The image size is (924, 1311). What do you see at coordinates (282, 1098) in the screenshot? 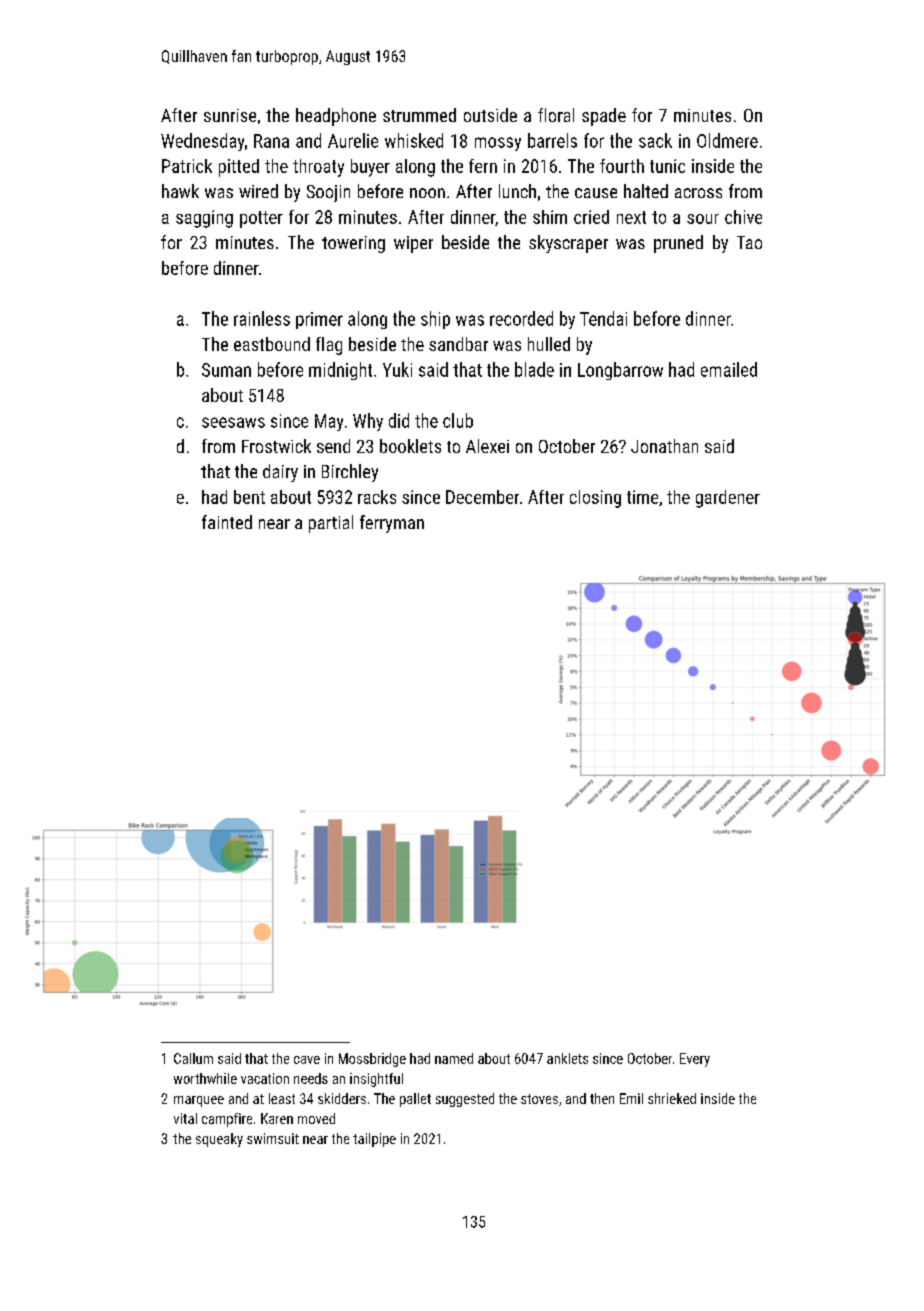
I see `least` at bounding box center [282, 1098].
